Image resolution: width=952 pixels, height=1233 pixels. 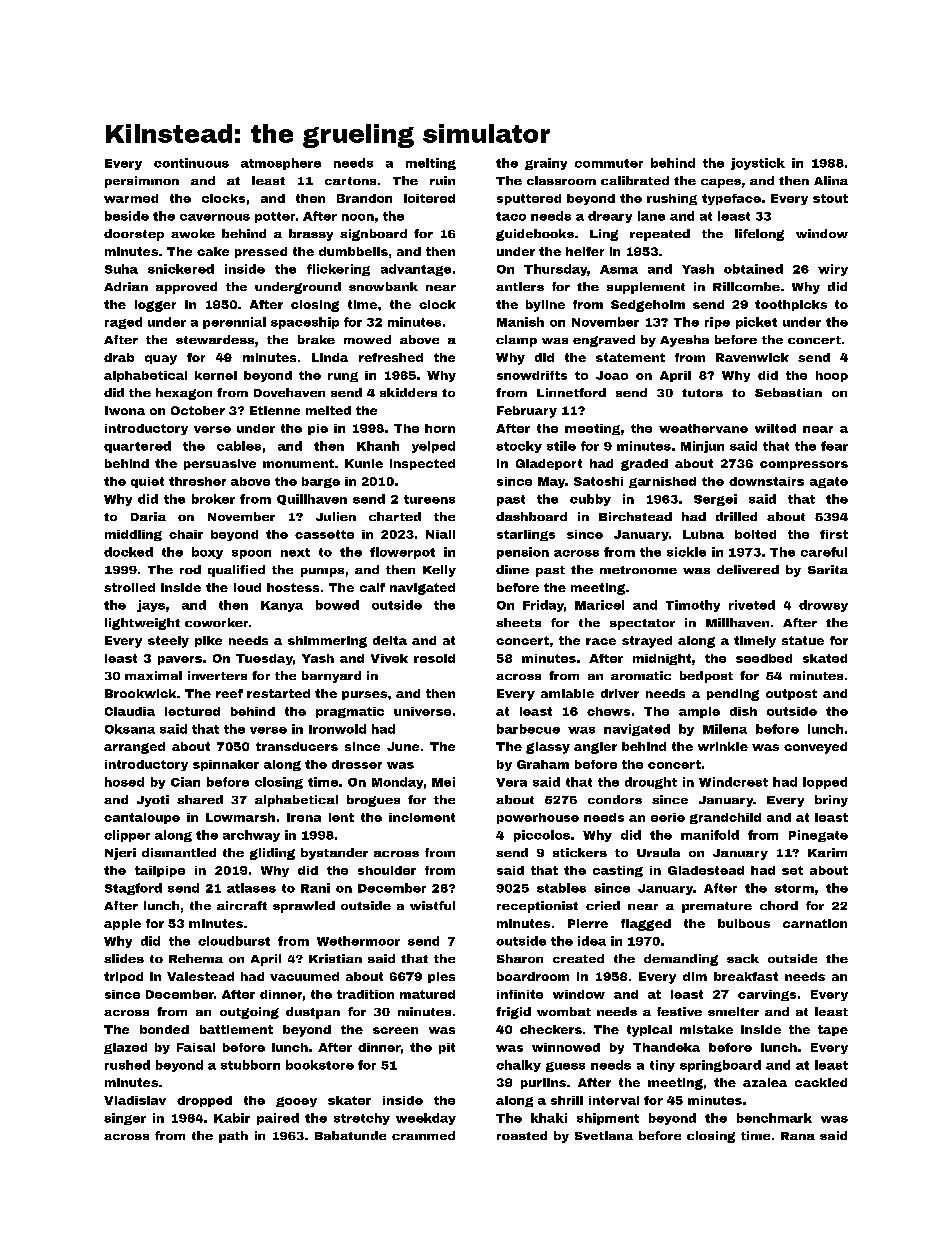 What do you see at coordinates (422, 817) in the screenshot?
I see `inclement` at bounding box center [422, 817].
